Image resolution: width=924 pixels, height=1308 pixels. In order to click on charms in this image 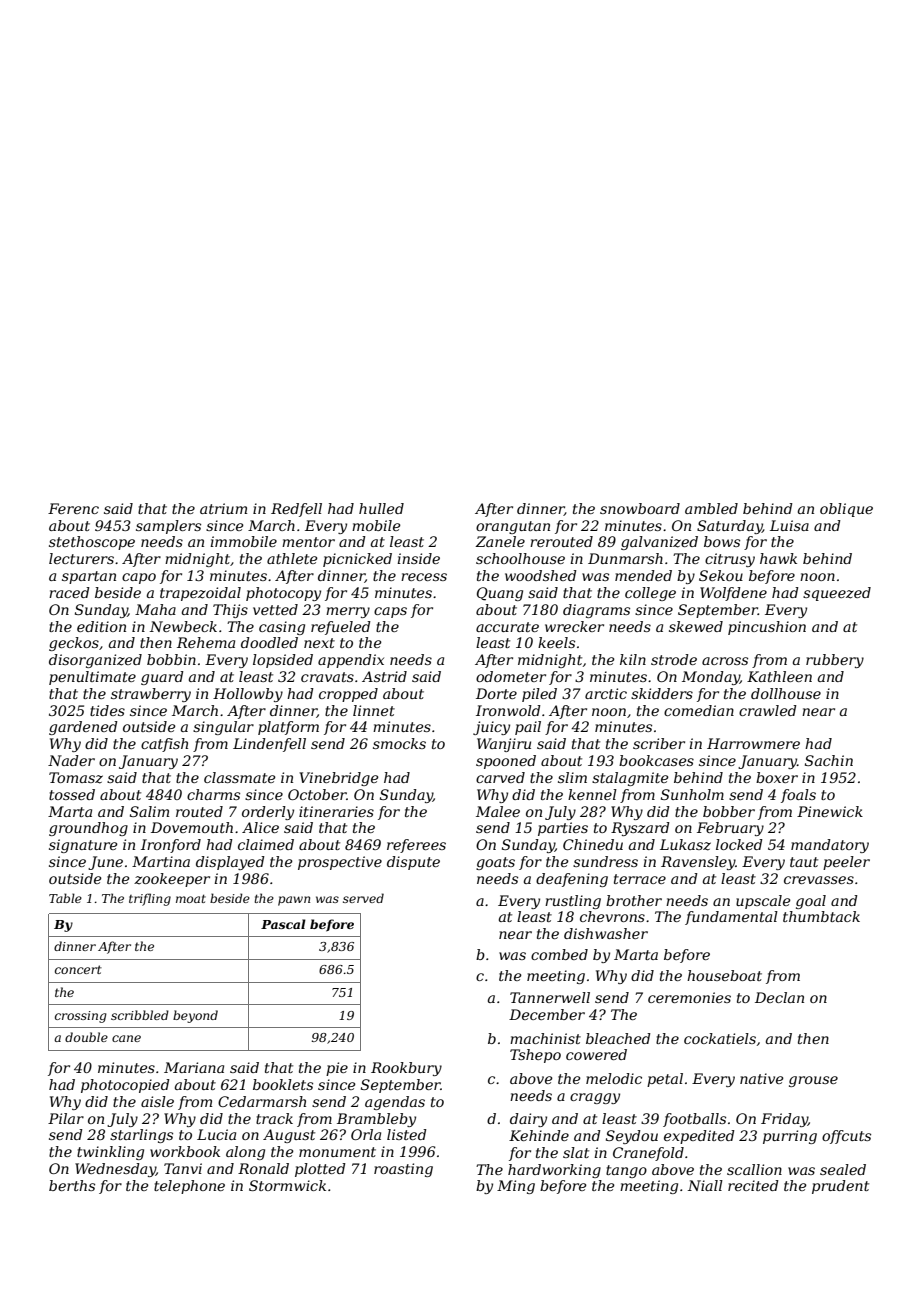, I will do `click(213, 794)`.
